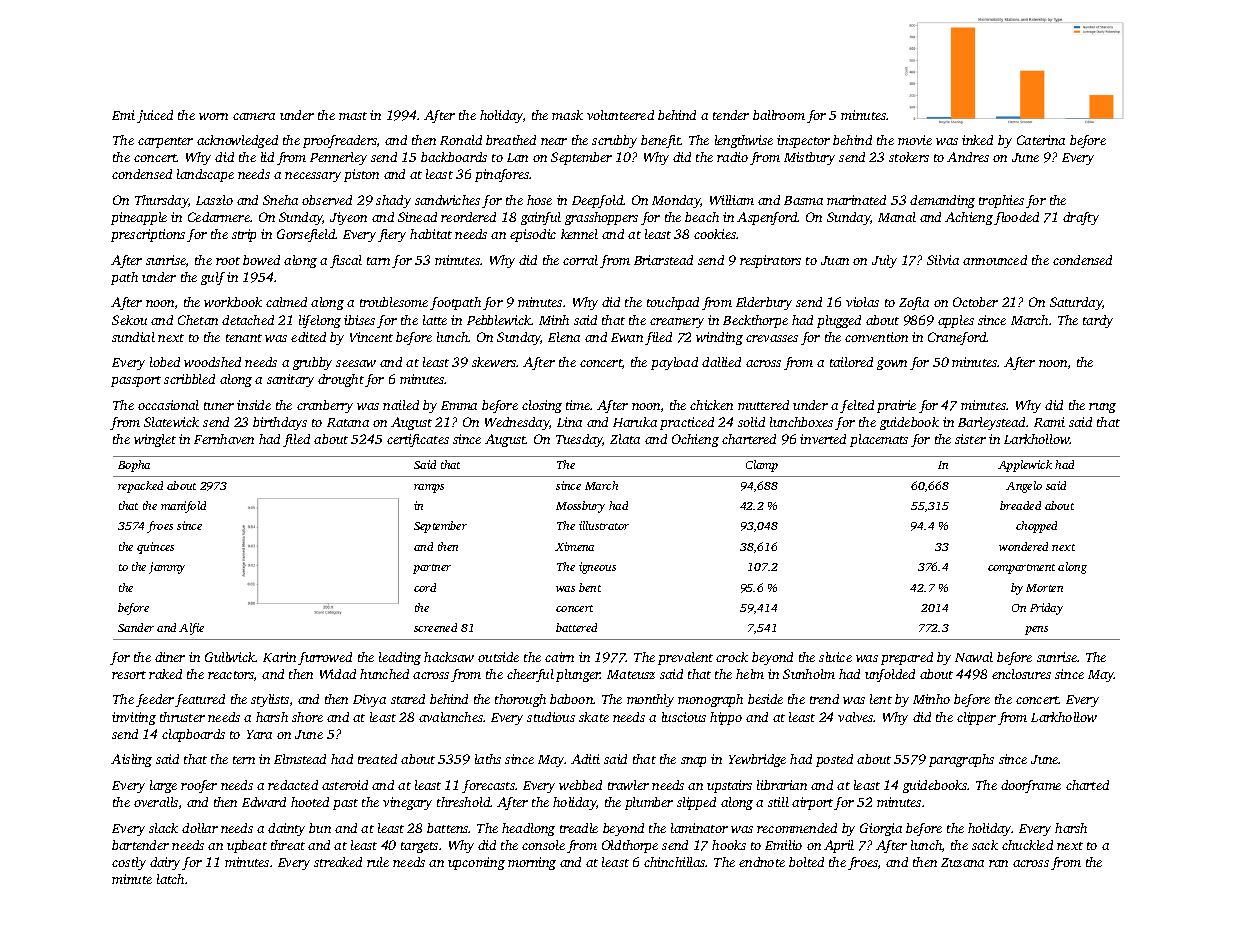 The image size is (1233, 952). Describe the element at coordinates (200, 700) in the screenshot. I see `featured` at that location.
